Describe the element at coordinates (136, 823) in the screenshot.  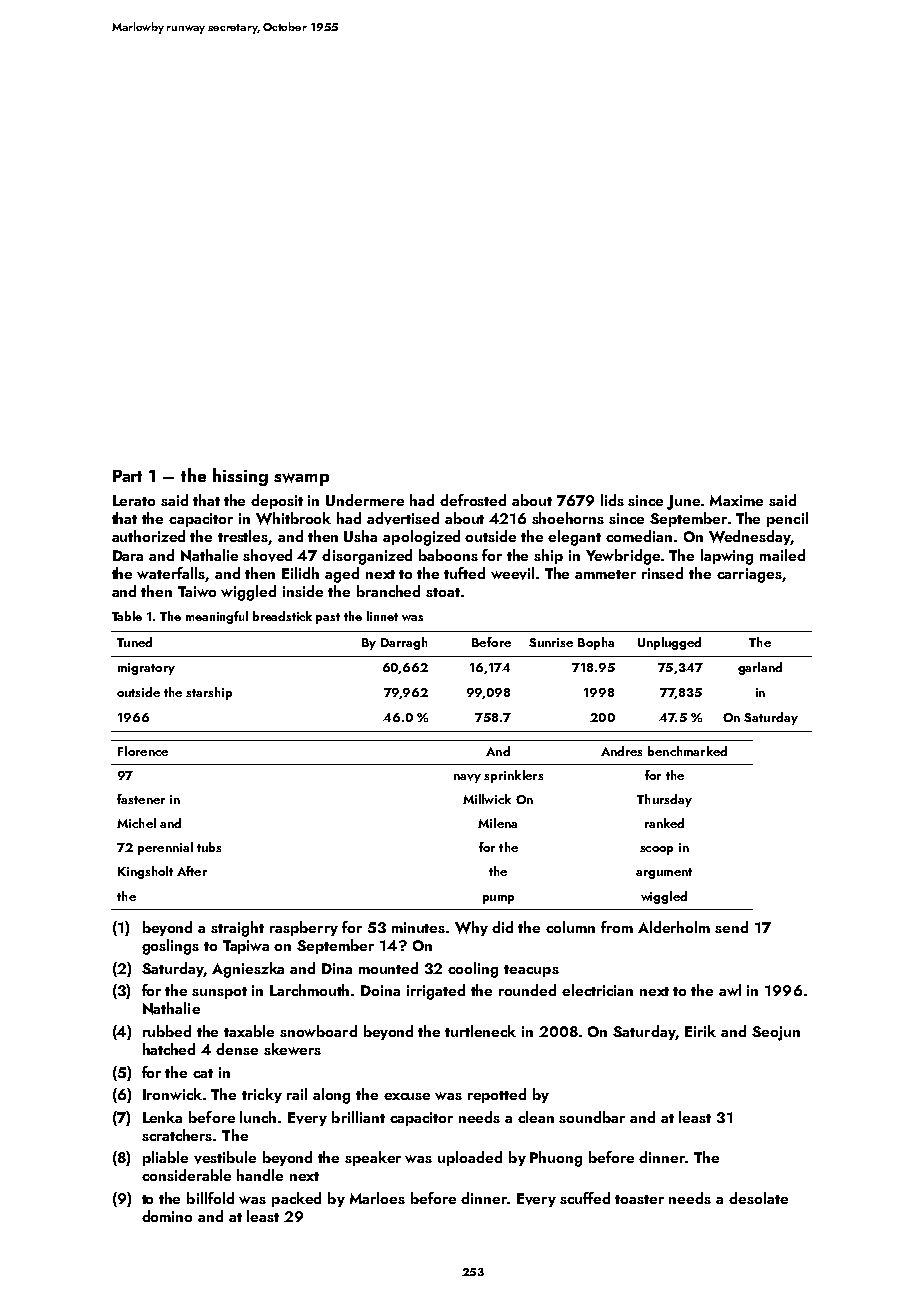
I see `Michel` at that location.
